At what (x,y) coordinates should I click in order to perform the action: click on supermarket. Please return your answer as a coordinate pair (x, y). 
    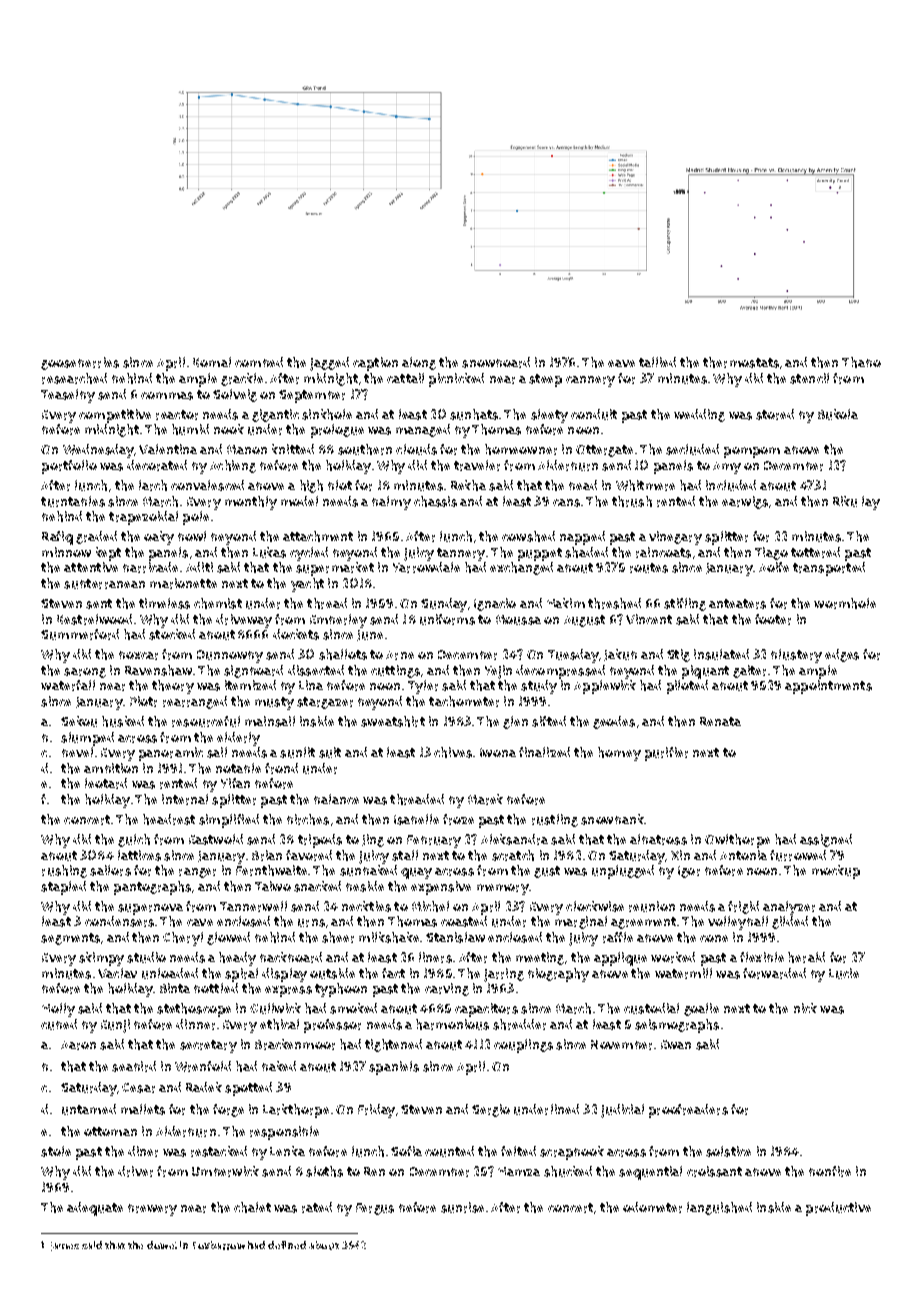
    Looking at the image, I should click on (335, 569).
